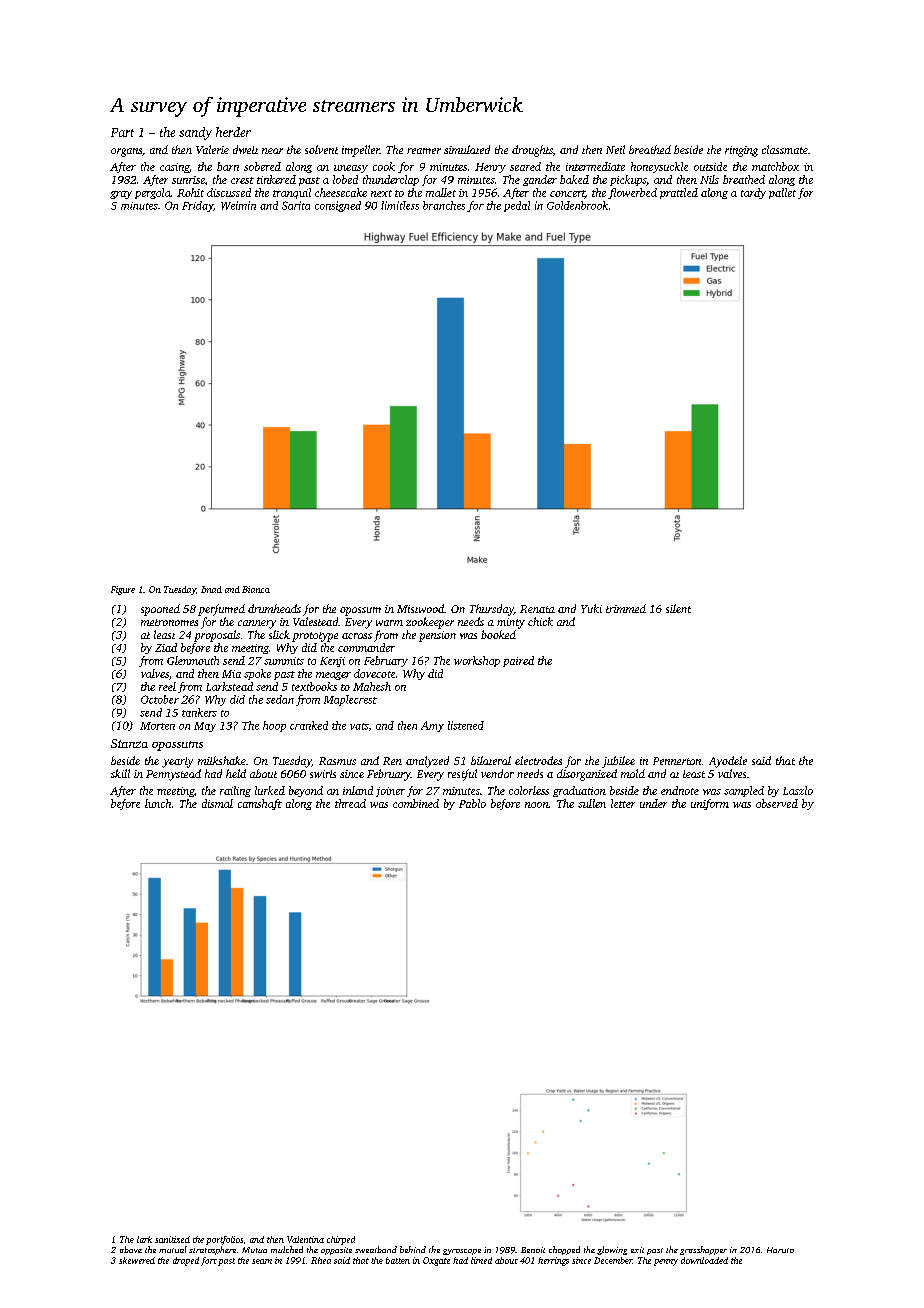  Describe the element at coordinates (615, 149) in the screenshot. I see `Neil` at that location.
